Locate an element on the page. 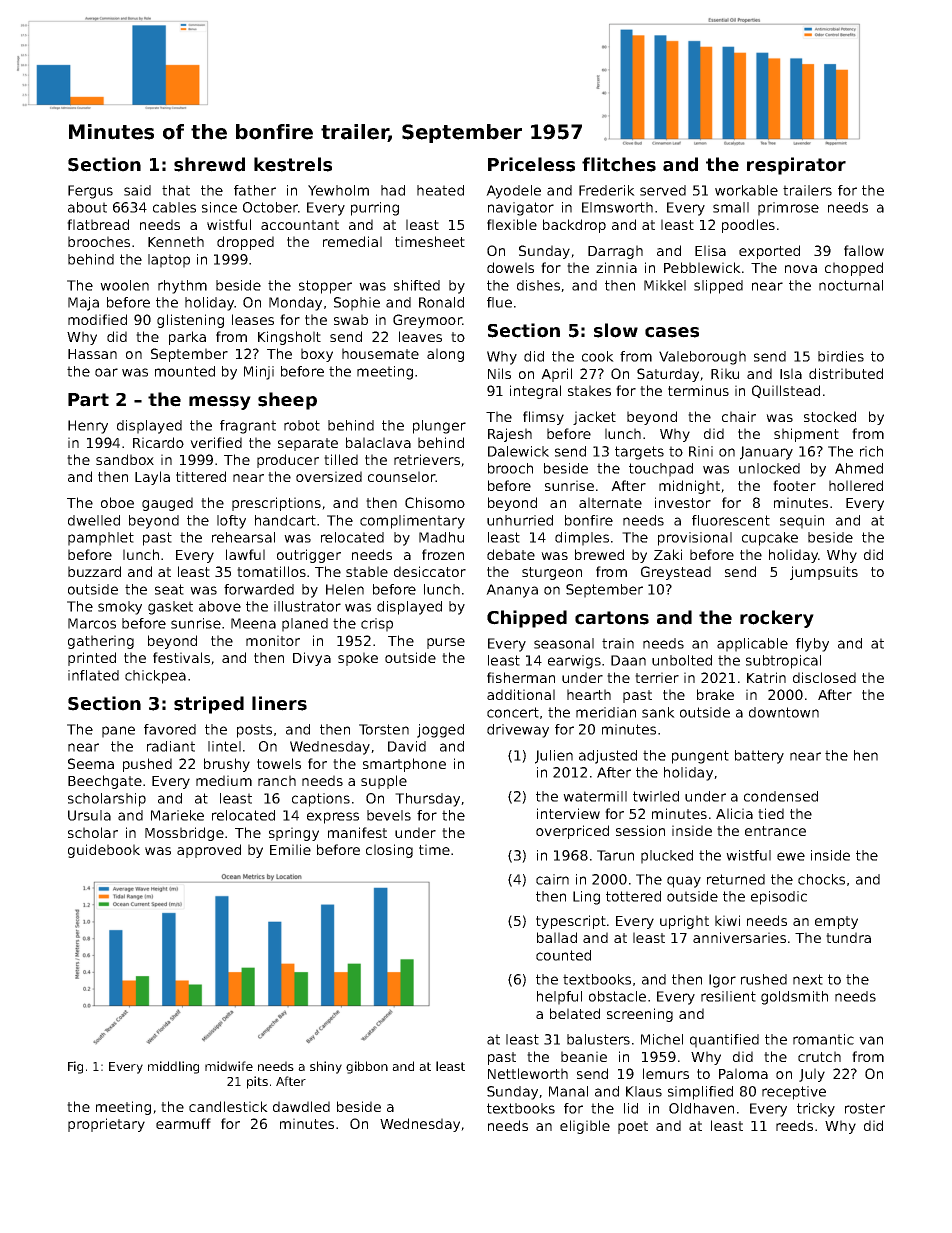  approved is located at coordinates (209, 851).
